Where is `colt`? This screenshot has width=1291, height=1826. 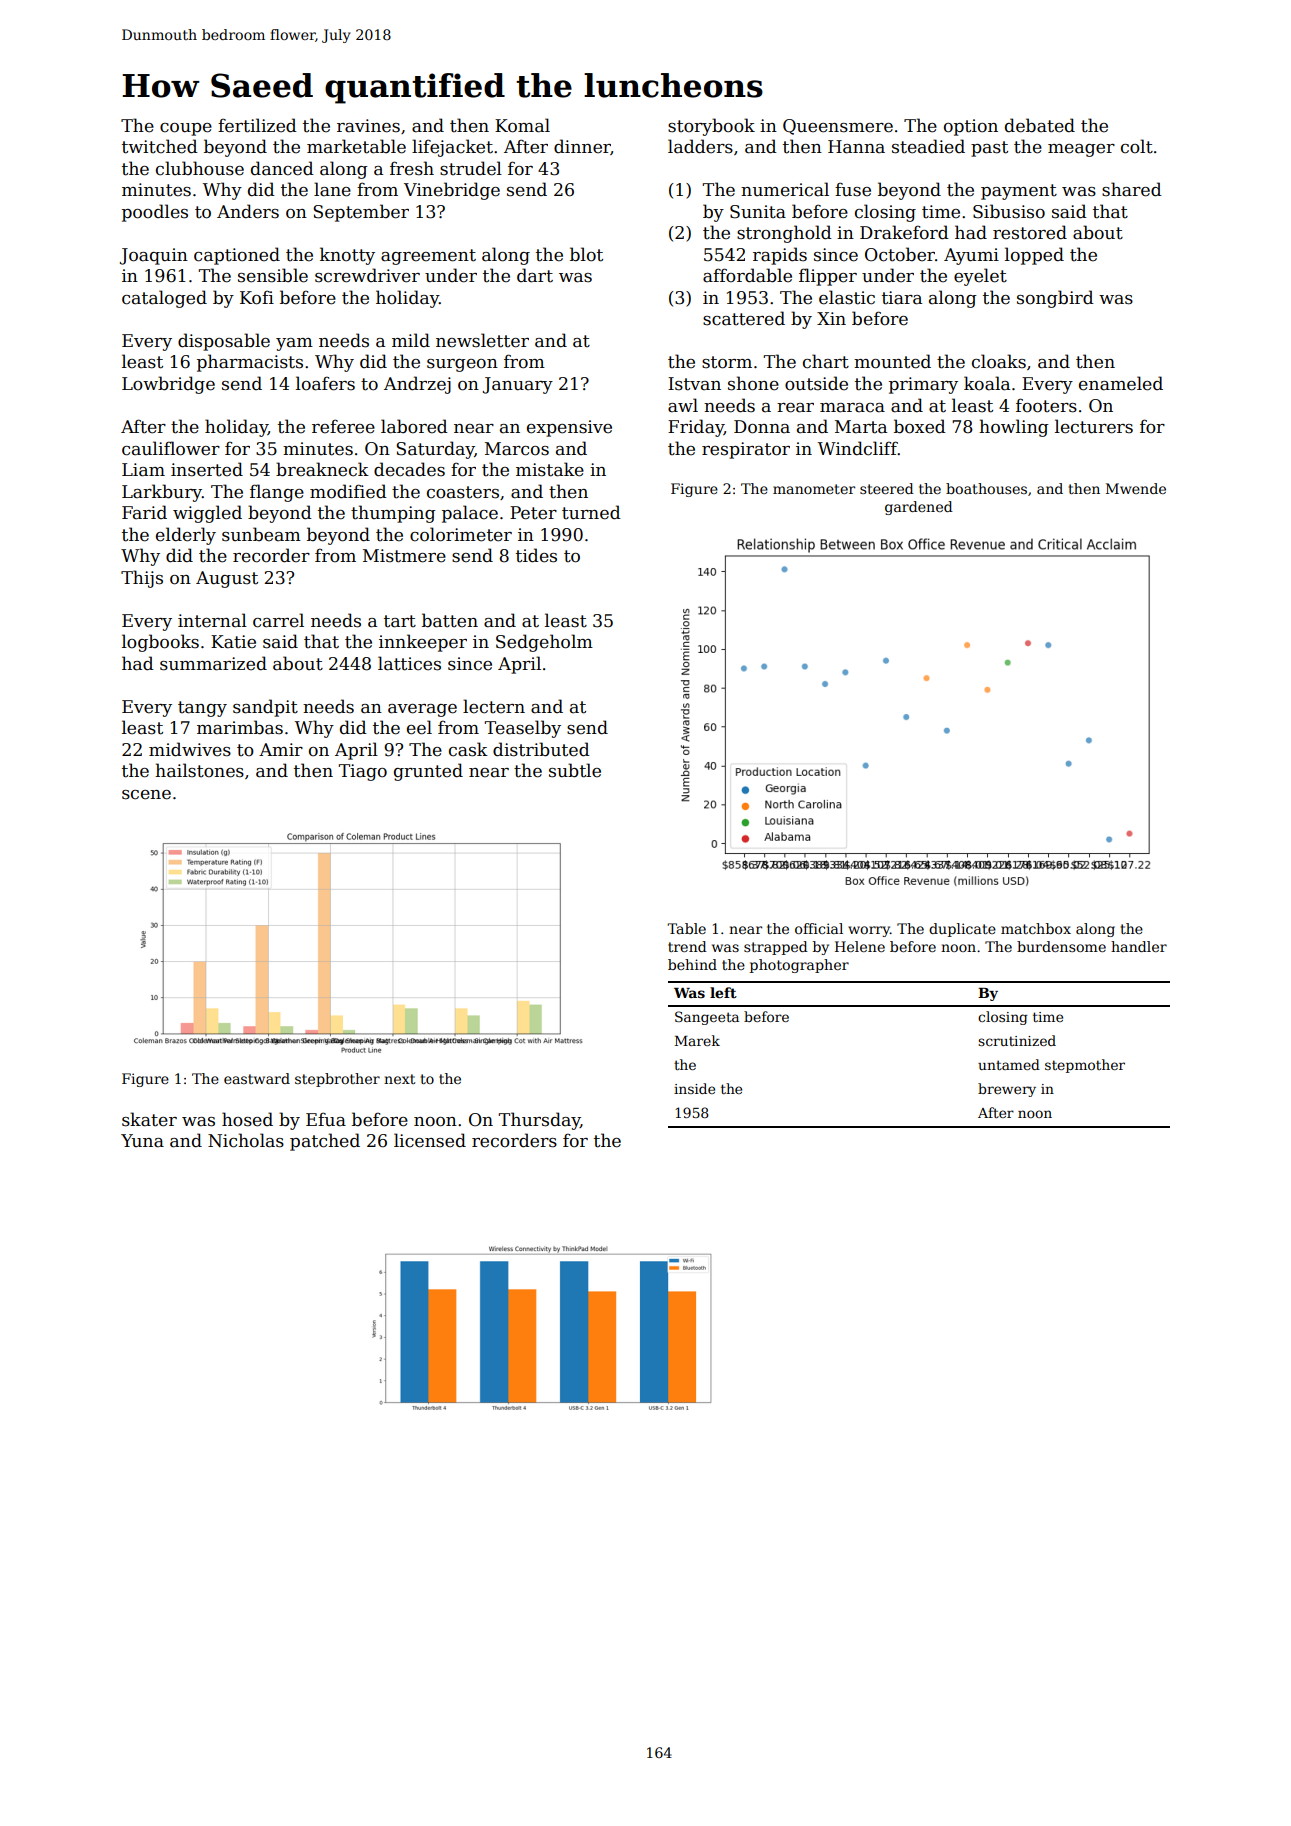
colt is located at coordinates (1137, 146).
